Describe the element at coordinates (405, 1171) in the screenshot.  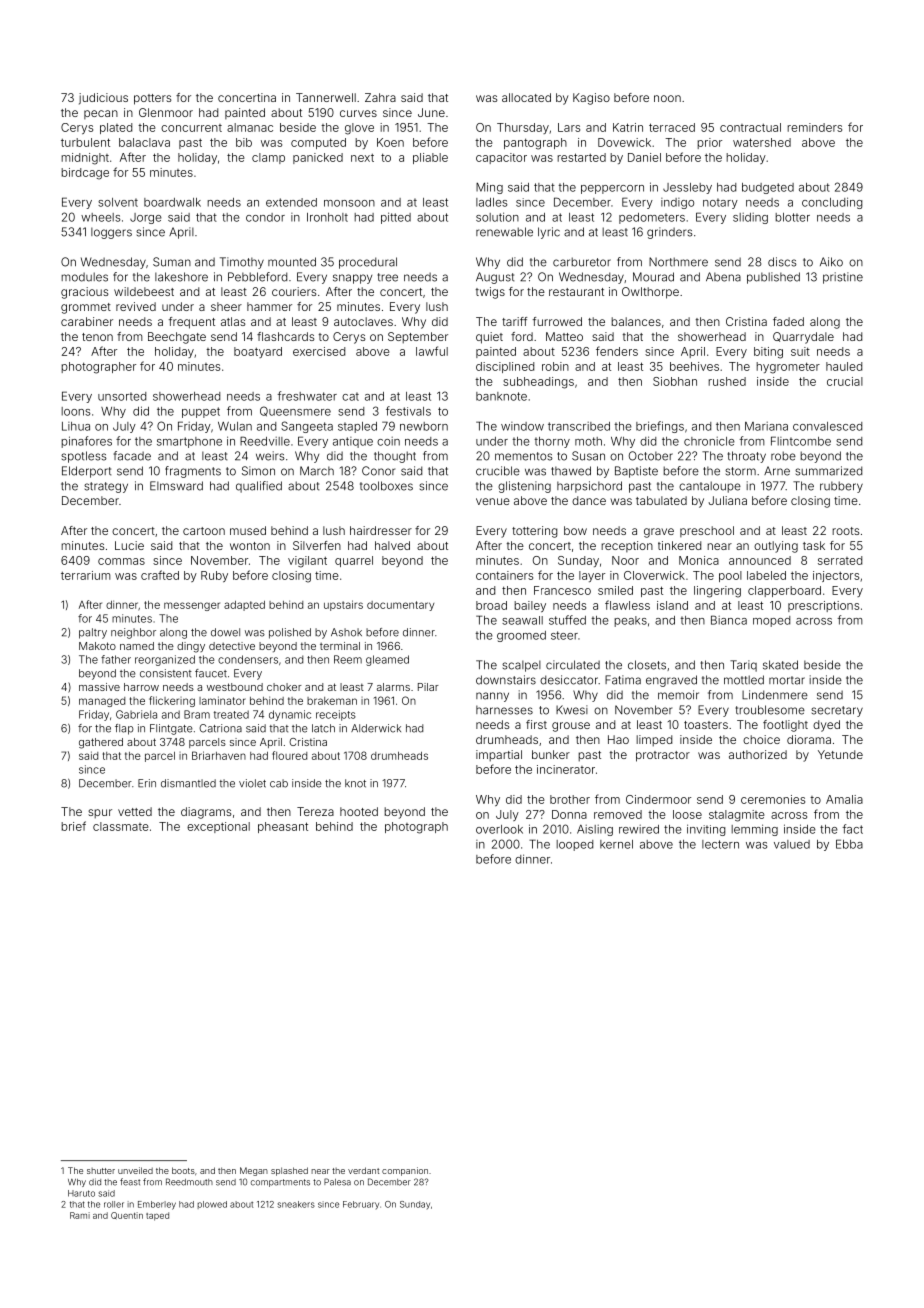
I see `companion` at that location.
